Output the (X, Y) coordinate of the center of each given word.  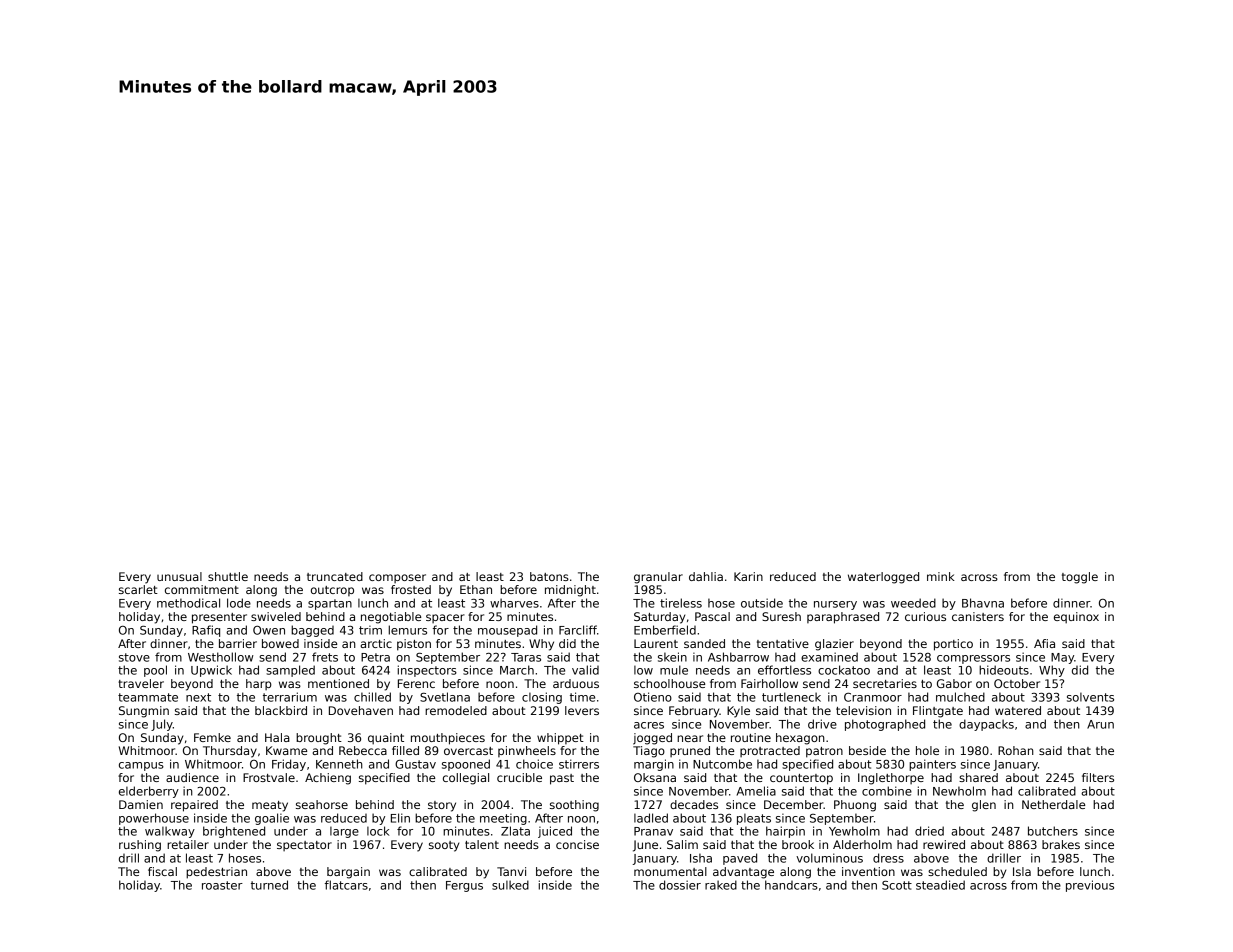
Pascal (712, 616)
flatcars (346, 885)
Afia (1044, 643)
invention (868, 871)
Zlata (515, 831)
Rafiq (206, 631)
